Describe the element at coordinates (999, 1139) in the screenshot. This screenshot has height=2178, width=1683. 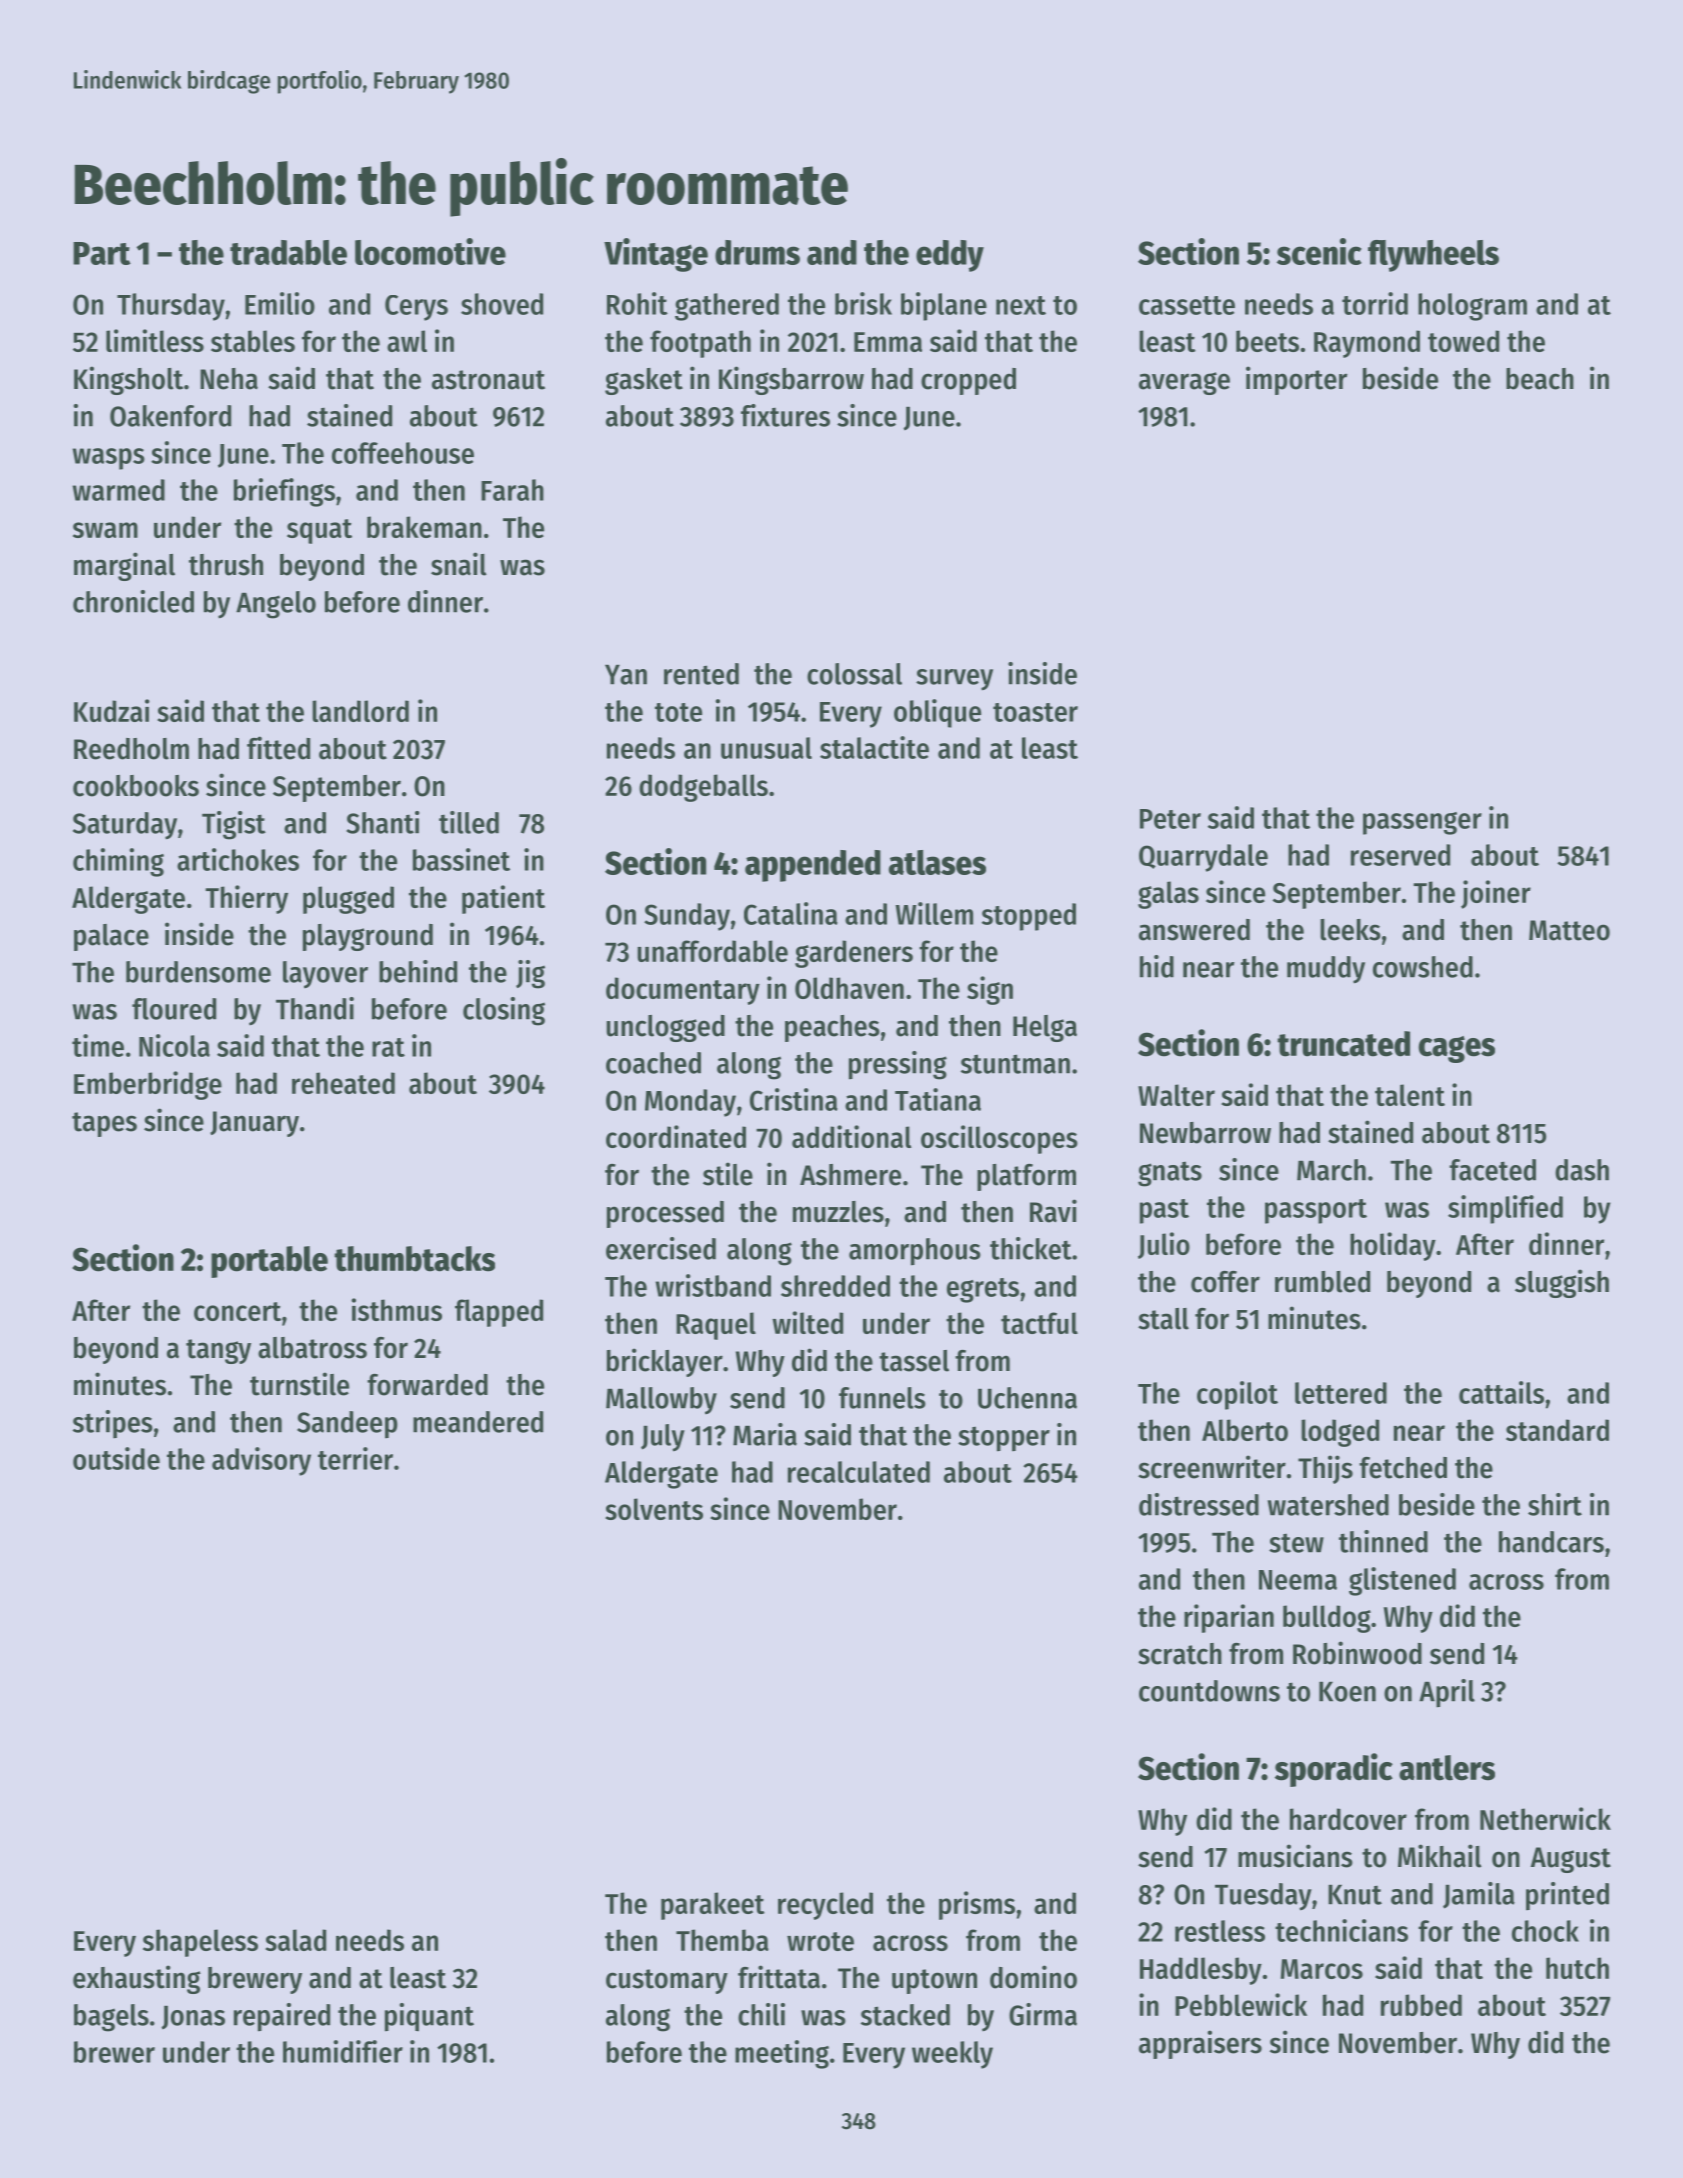
I see `oscilloscopes` at that location.
